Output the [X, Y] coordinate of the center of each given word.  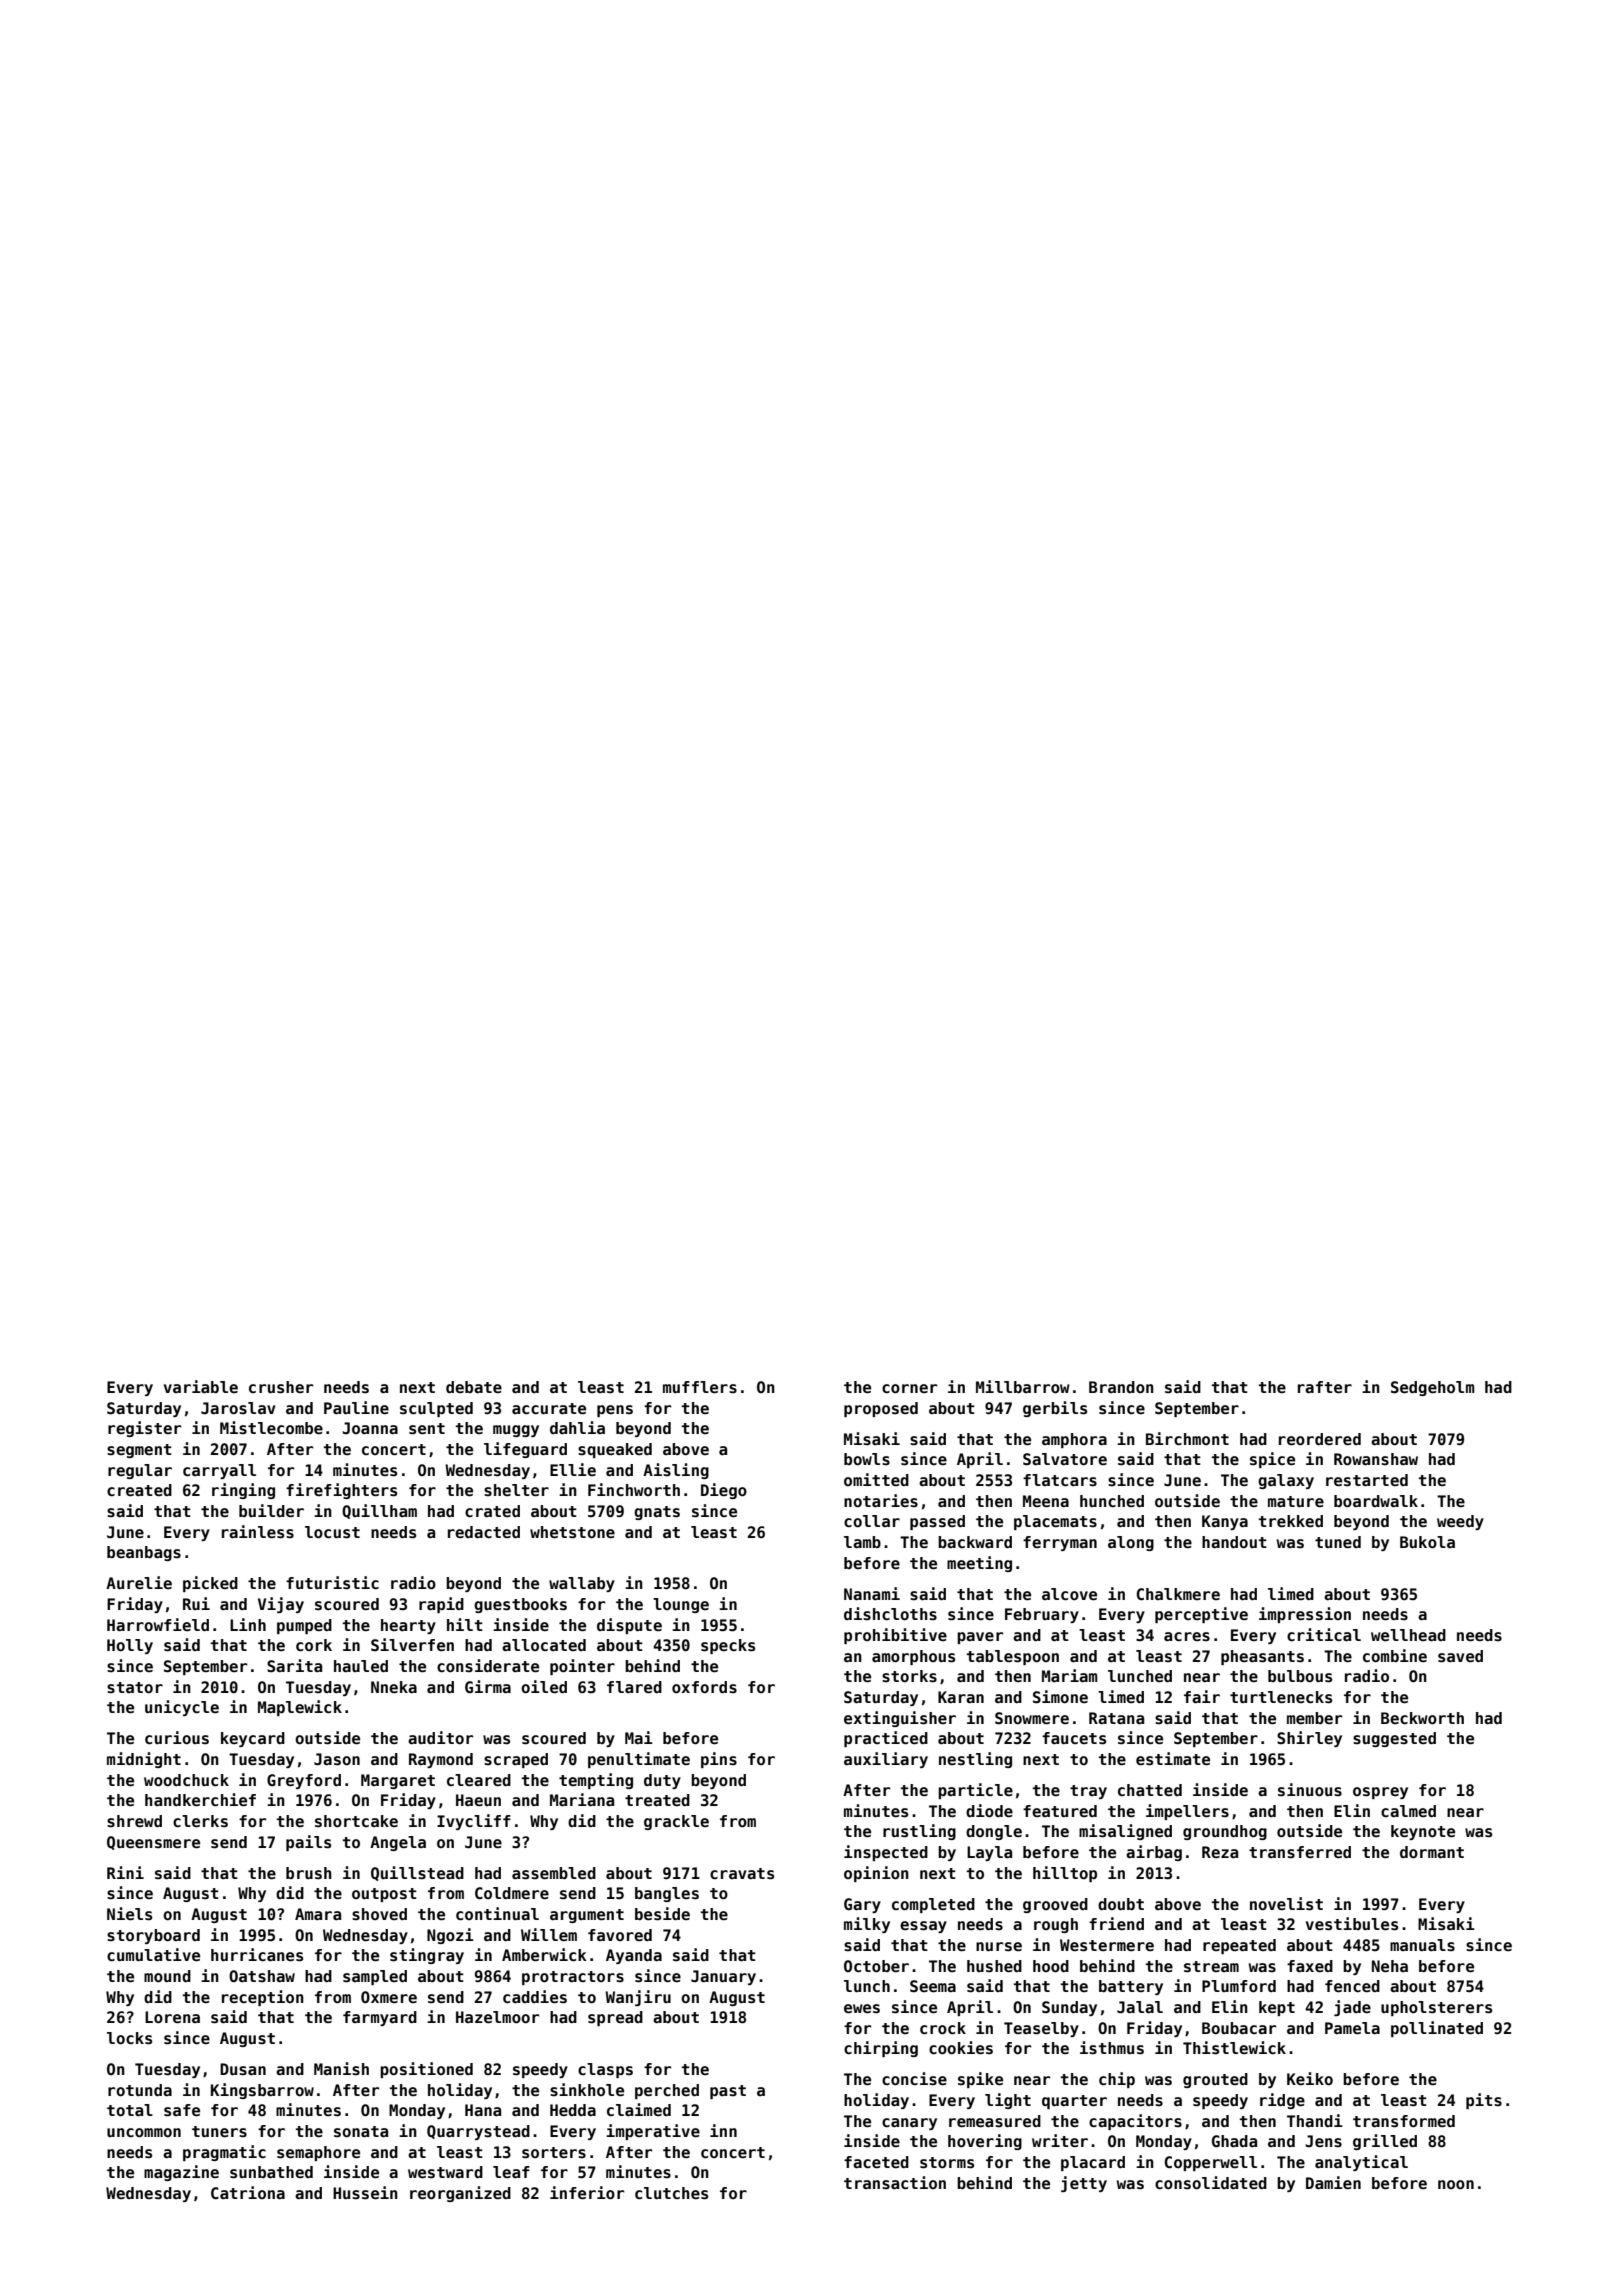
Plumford [1239, 1986]
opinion [876, 1874]
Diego [724, 1491]
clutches [671, 2193]
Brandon [1121, 1387]
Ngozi [450, 1936]
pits [1484, 2101]
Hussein [365, 2193]
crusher [281, 1387]
